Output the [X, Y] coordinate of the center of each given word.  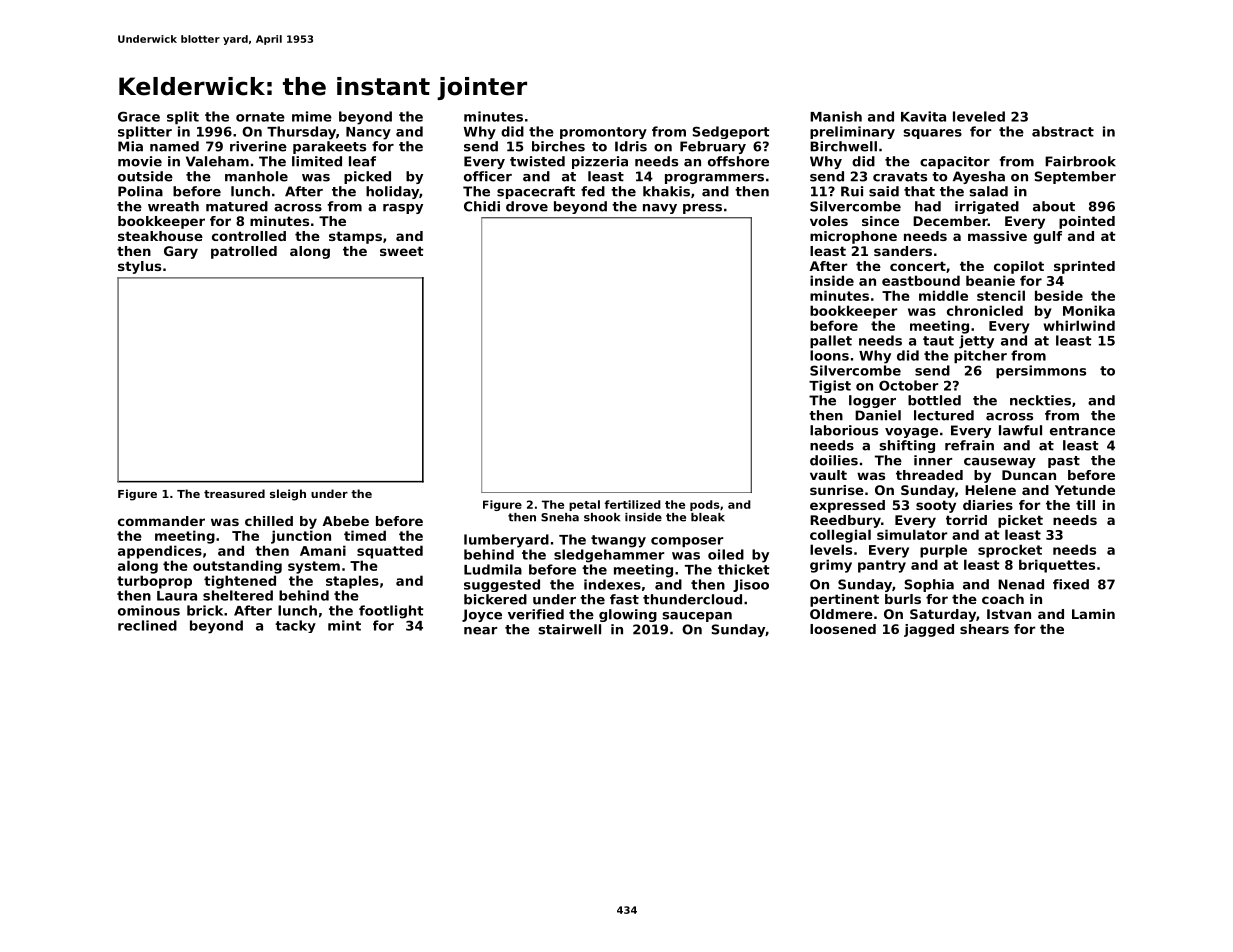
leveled [979, 116]
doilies [834, 460]
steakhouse [160, 236]
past [1064, 462]
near [480, 631]
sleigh [288, 495]
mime [312, 116]
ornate [260, 117]
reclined [147, 625]
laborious [844, 430]
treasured [234, 493]
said [884, 191]
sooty [936, 506]
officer [488, 176]
